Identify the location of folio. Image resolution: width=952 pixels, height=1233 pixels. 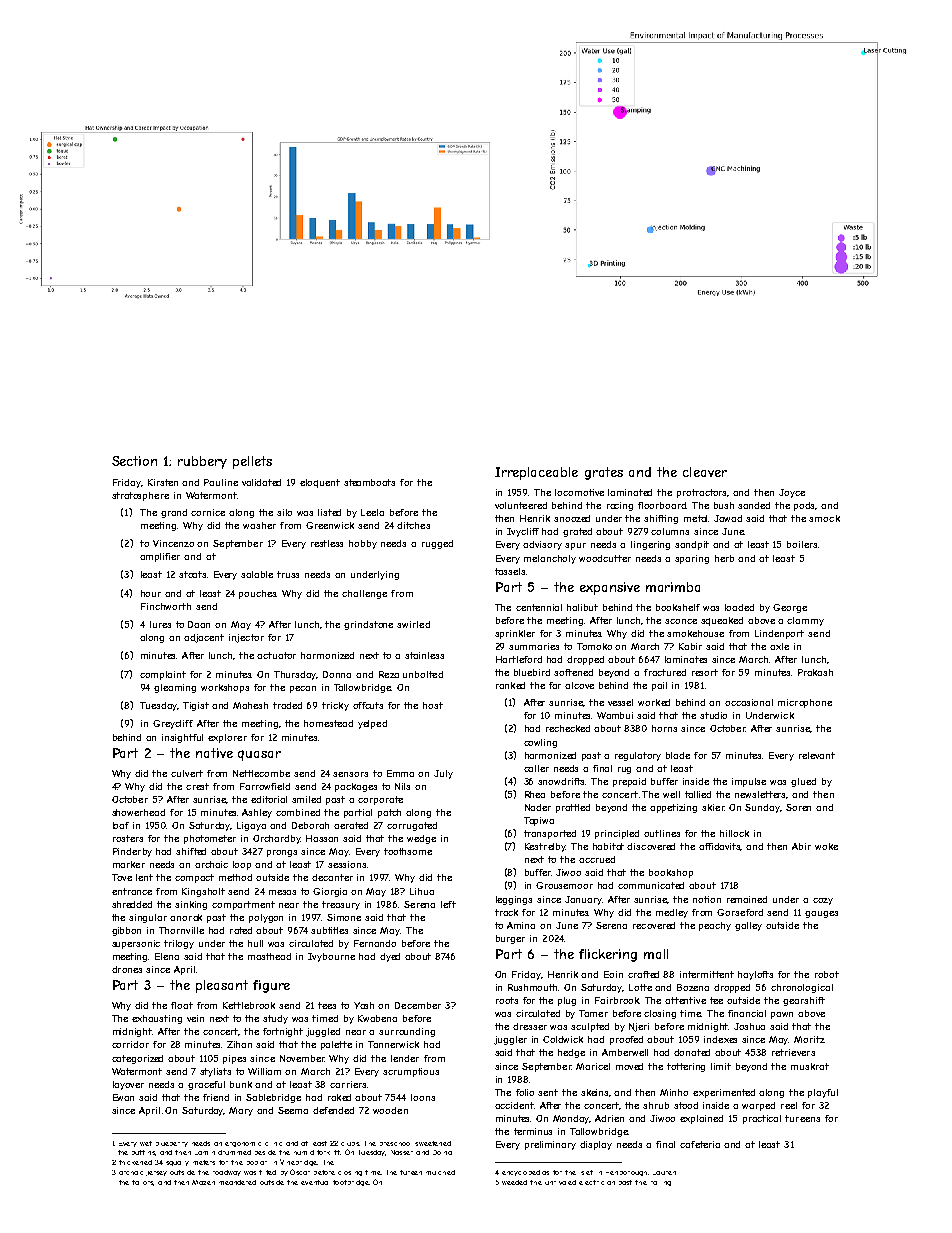
(525, 1092).
